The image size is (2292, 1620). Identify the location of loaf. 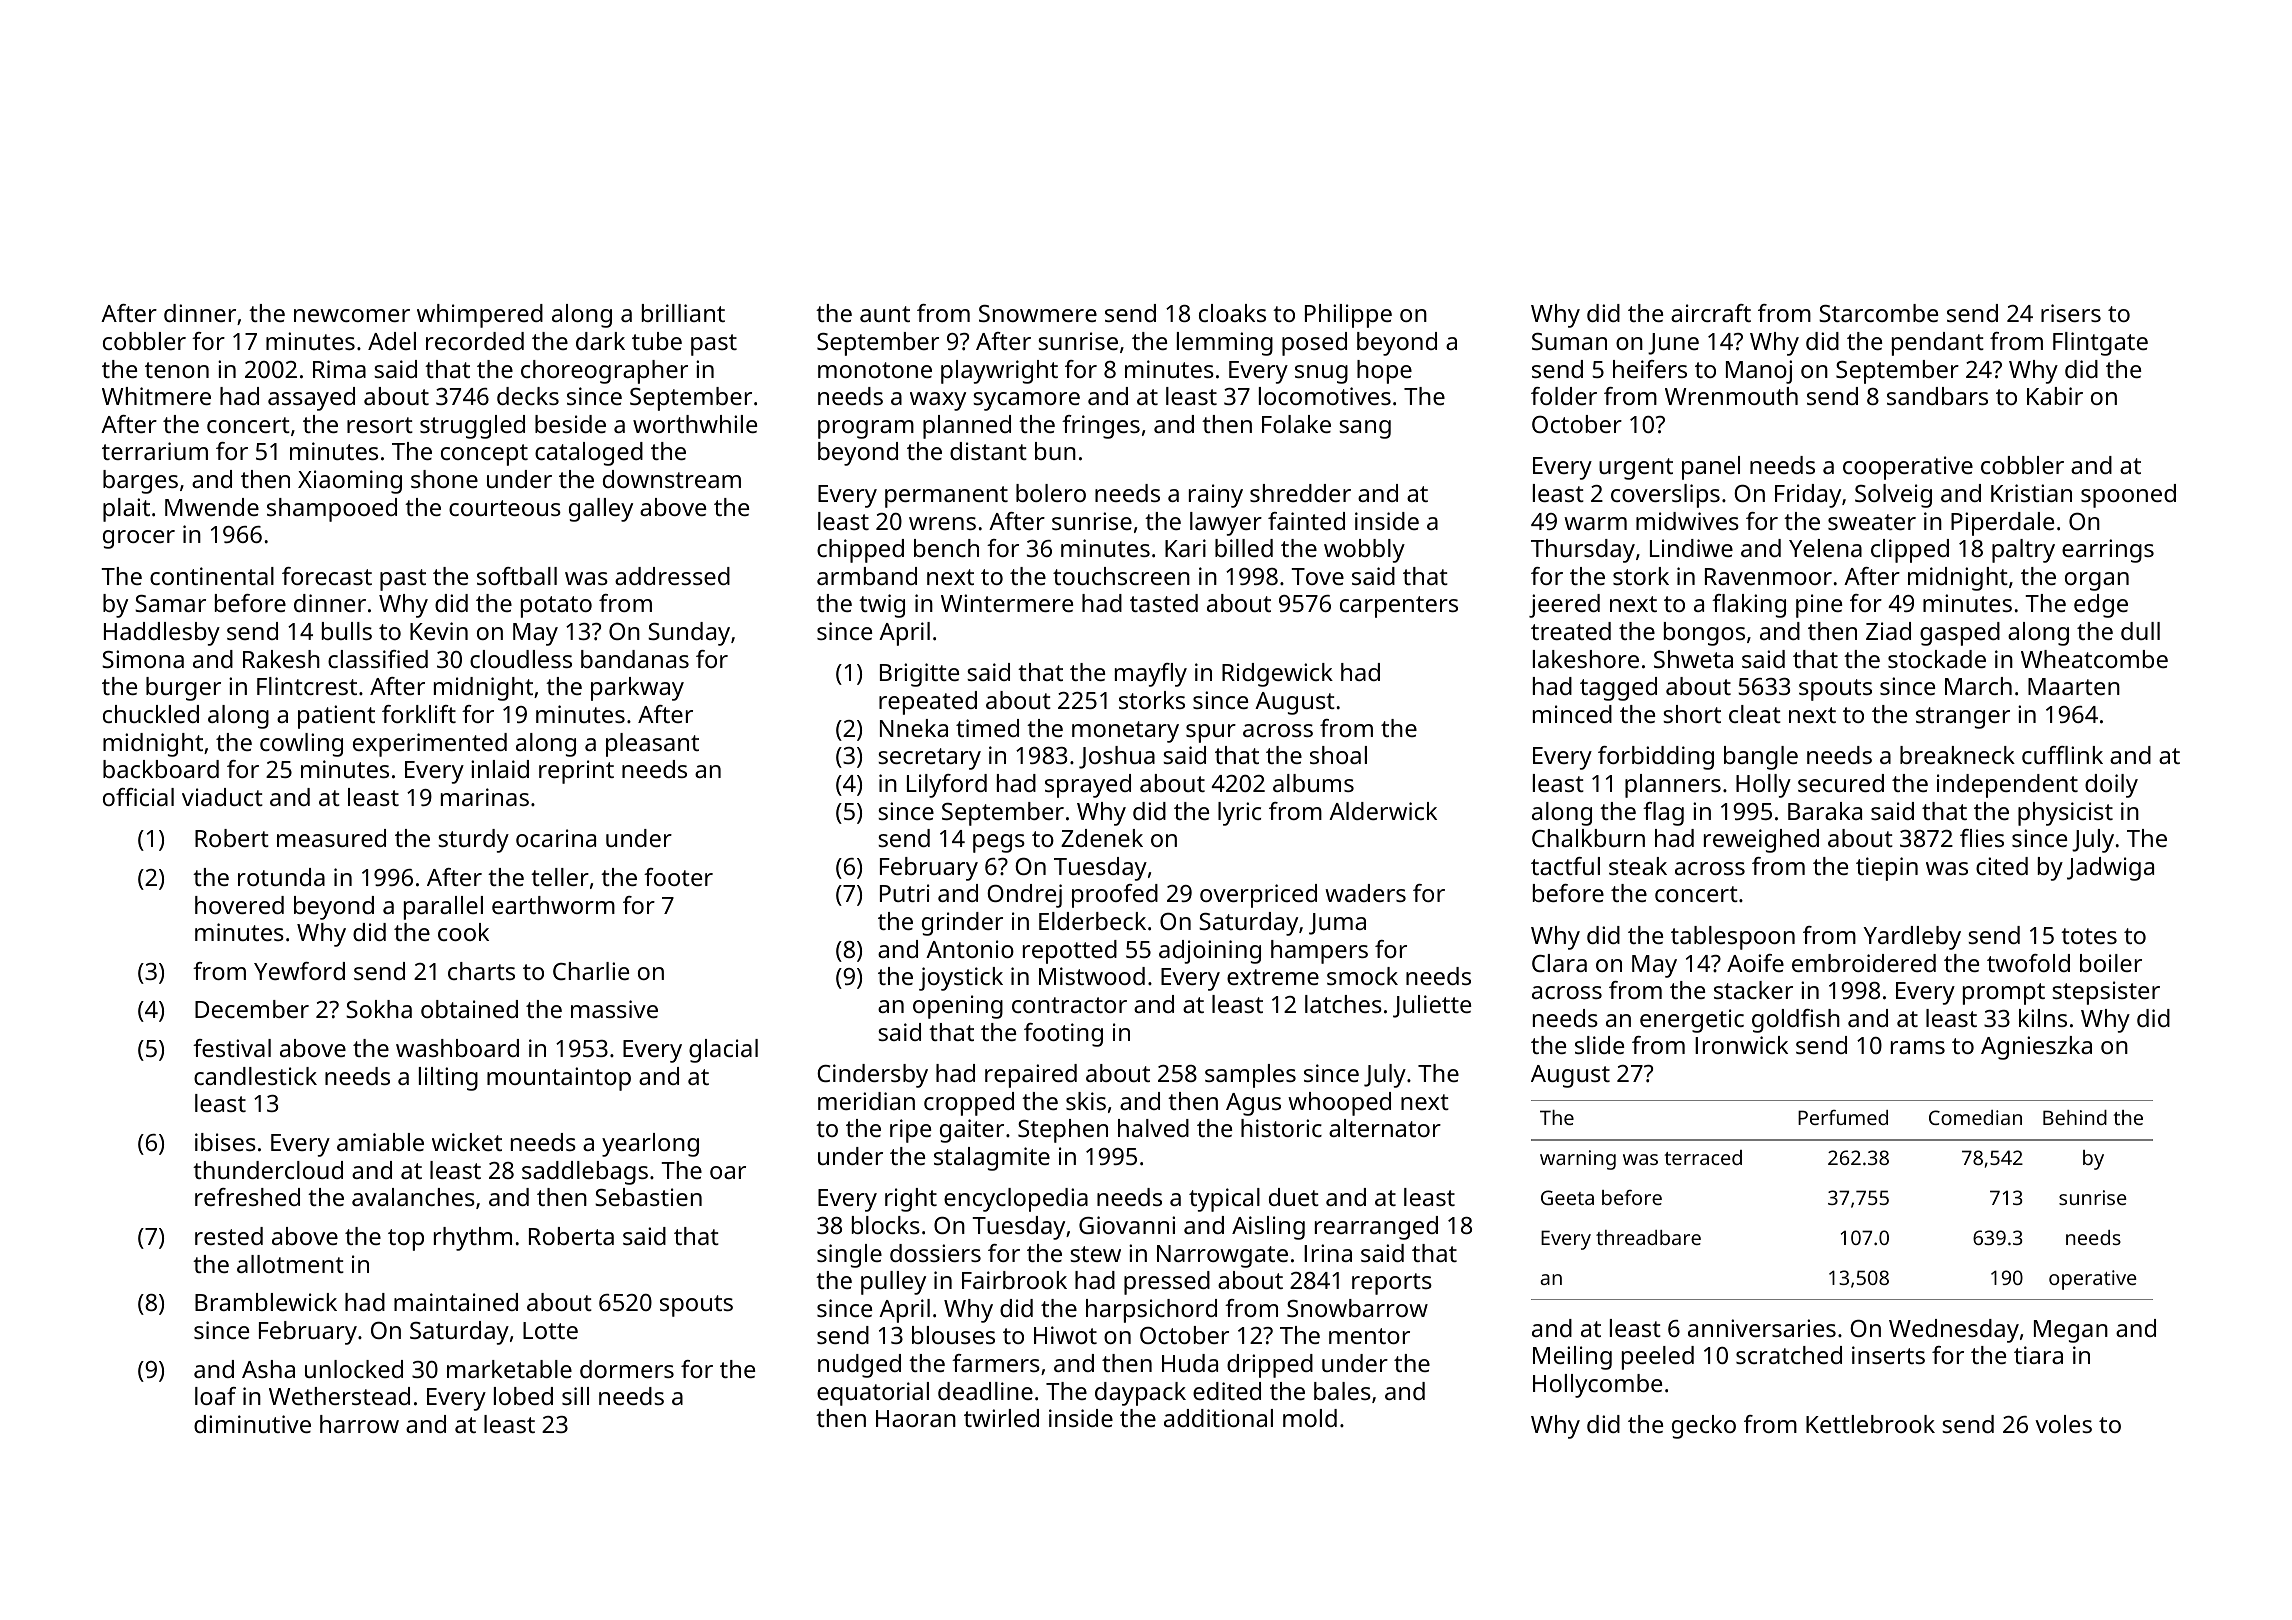
(215, 1396).
